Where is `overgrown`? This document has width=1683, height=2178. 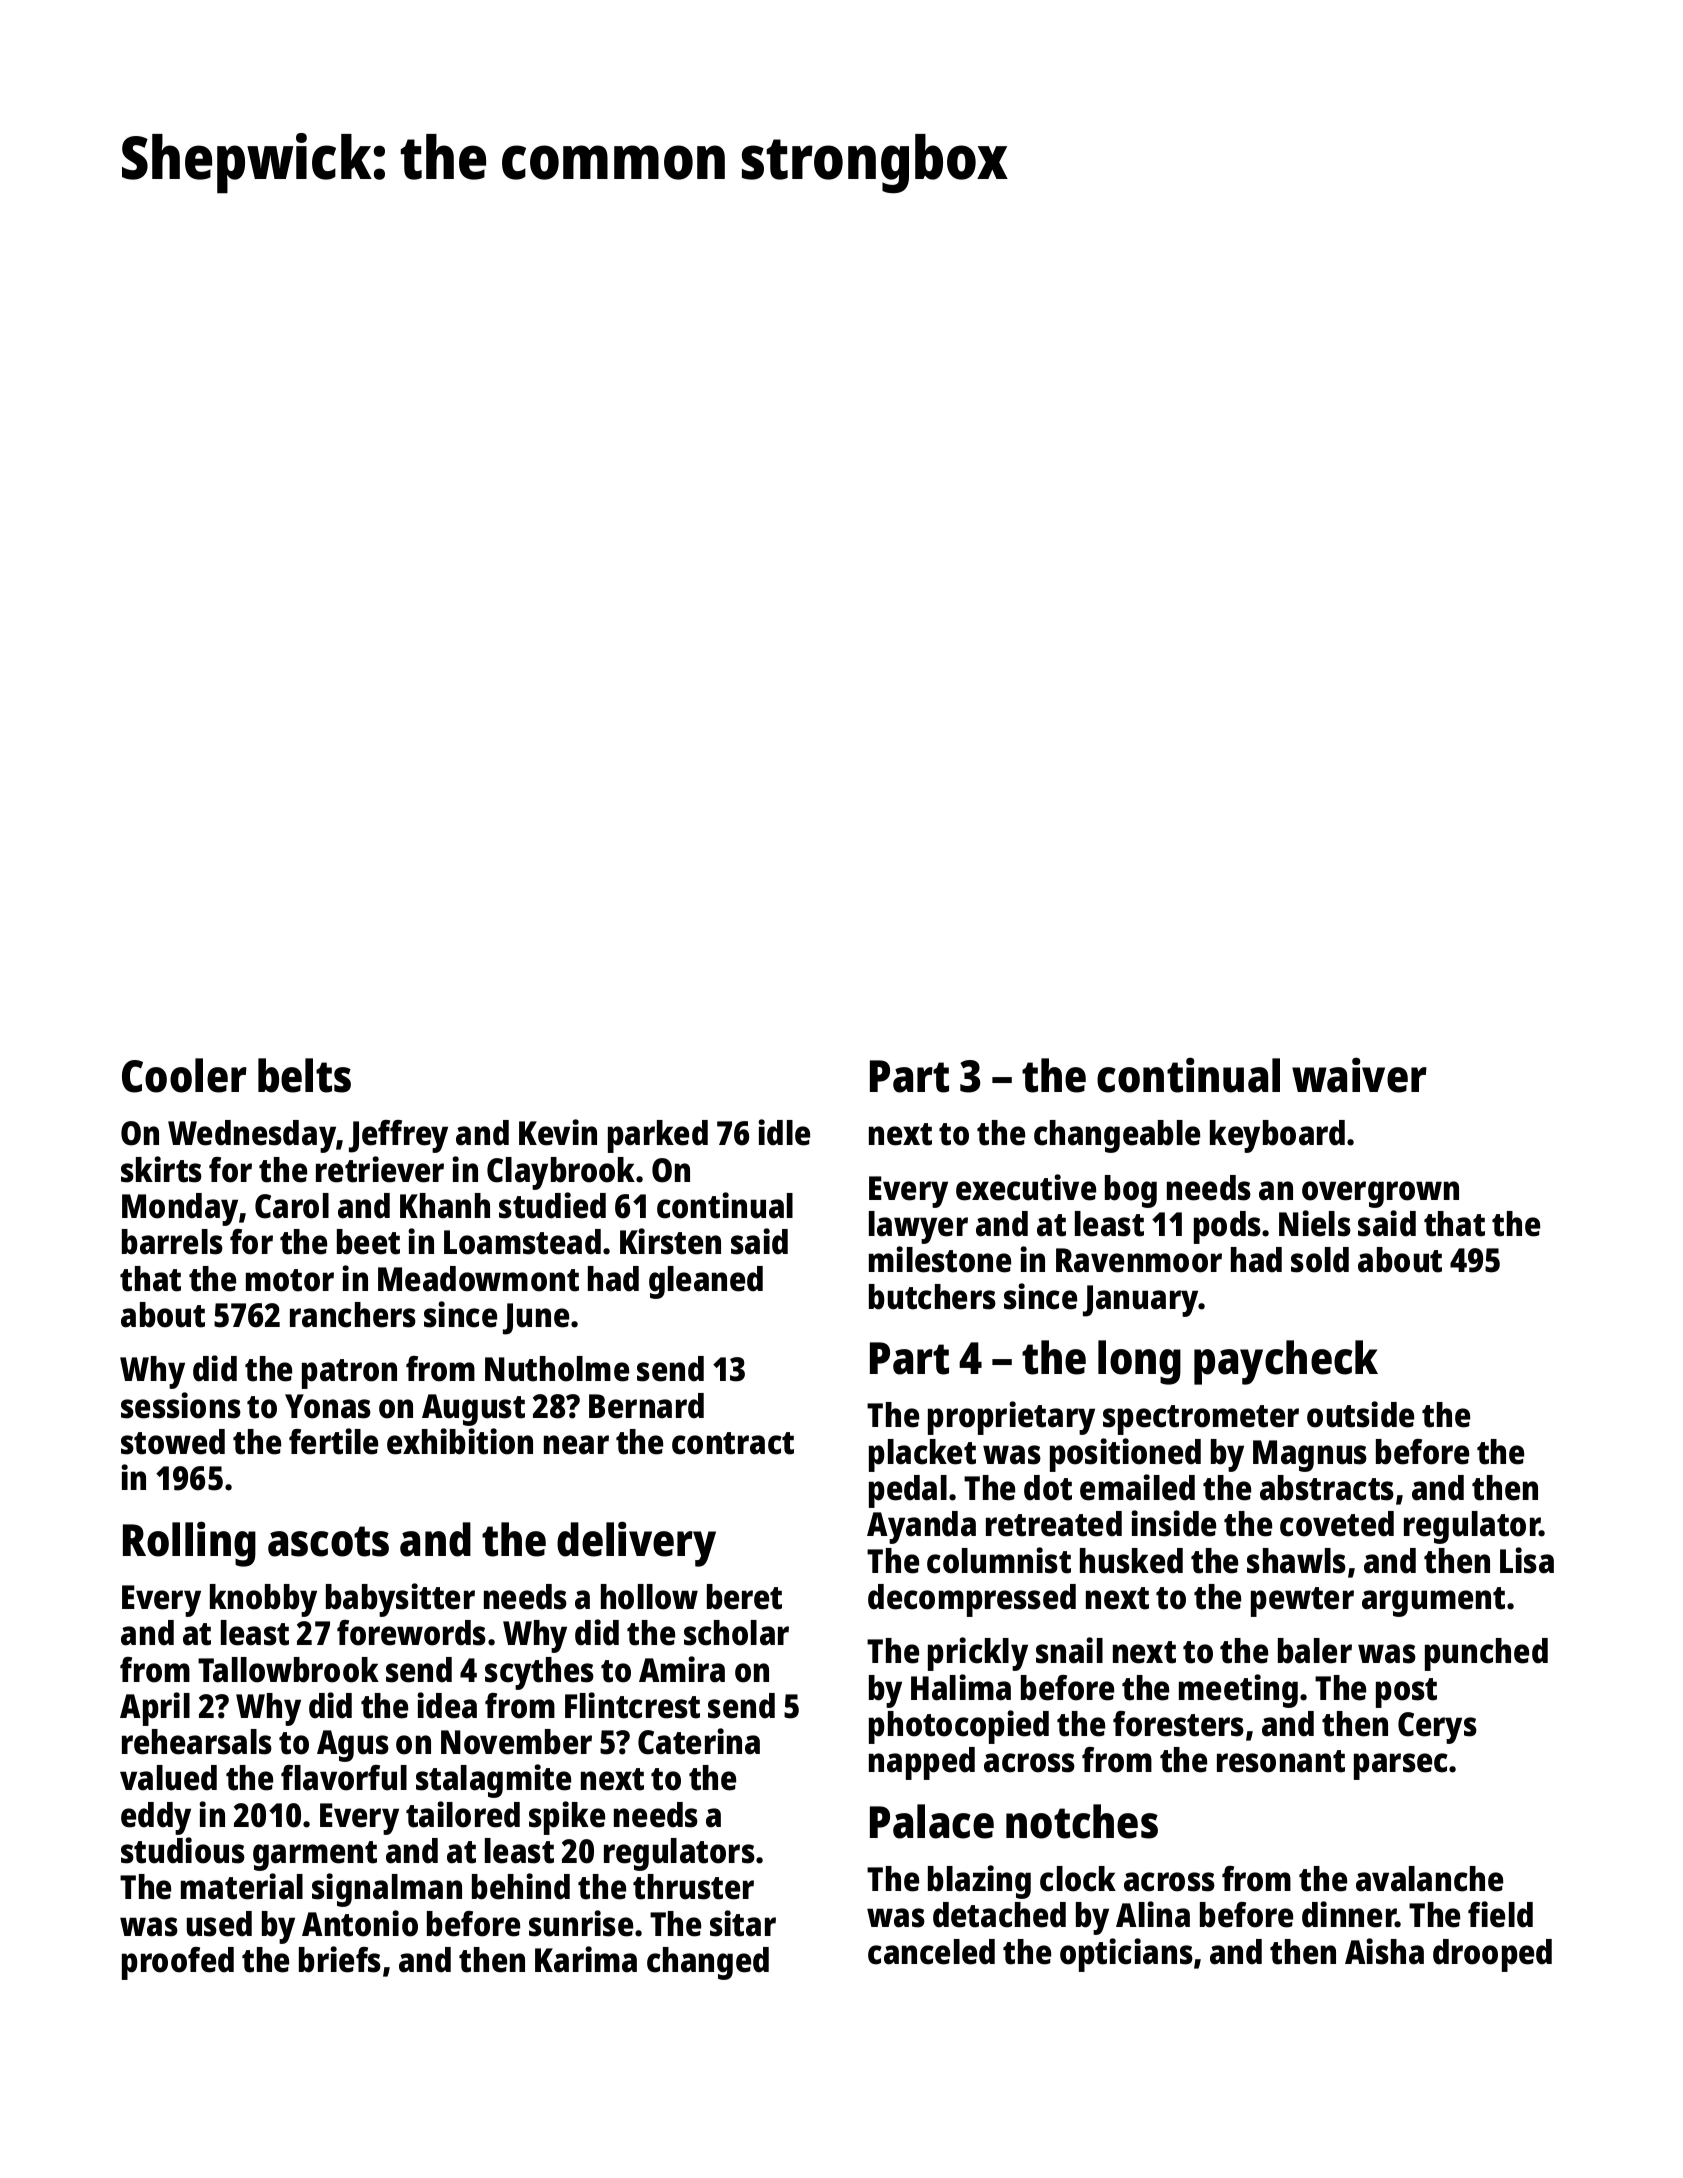 overgrown is located at coordinates (1380, 1194).
